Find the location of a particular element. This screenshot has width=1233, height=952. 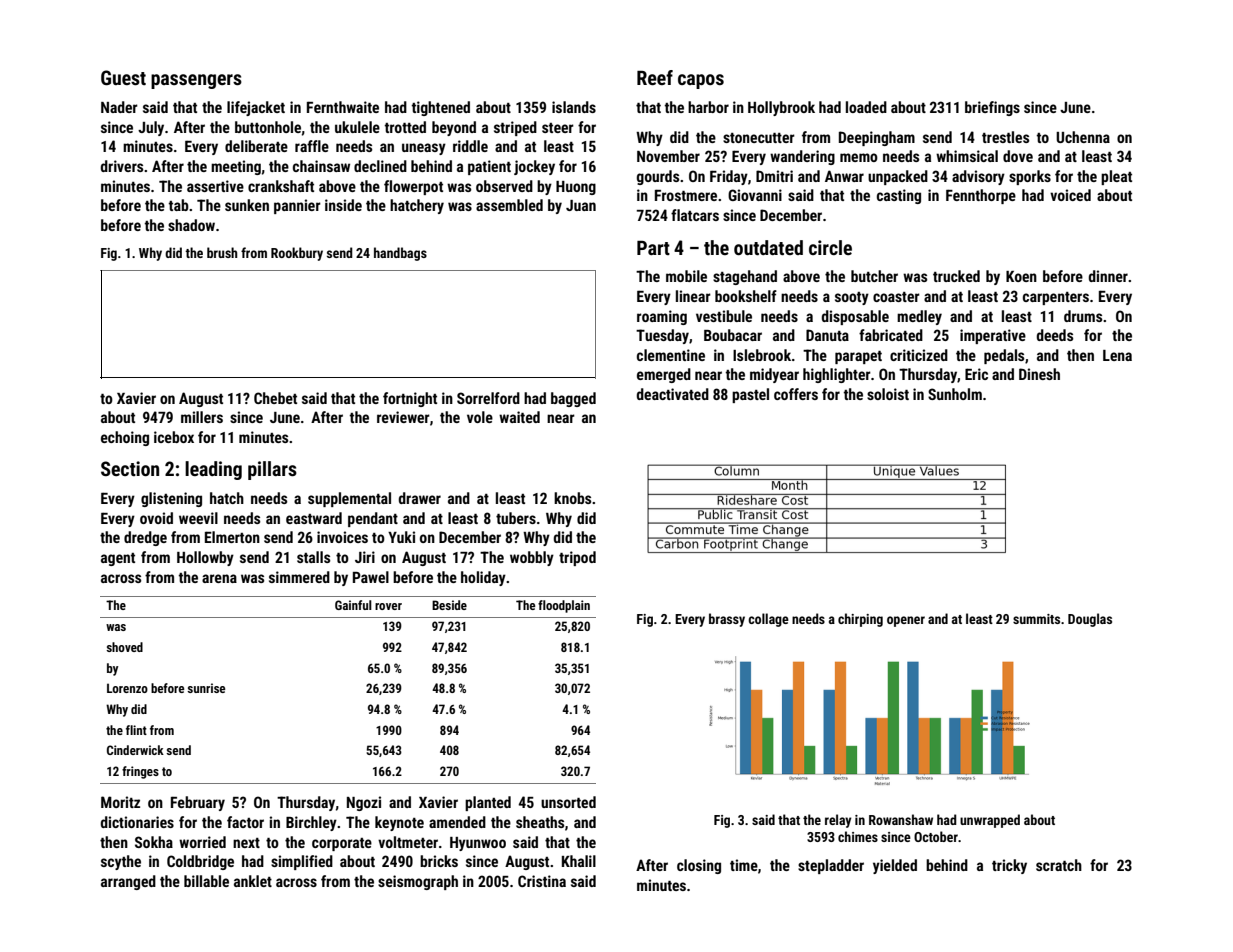

billable is located at coordinates (206, 881).
